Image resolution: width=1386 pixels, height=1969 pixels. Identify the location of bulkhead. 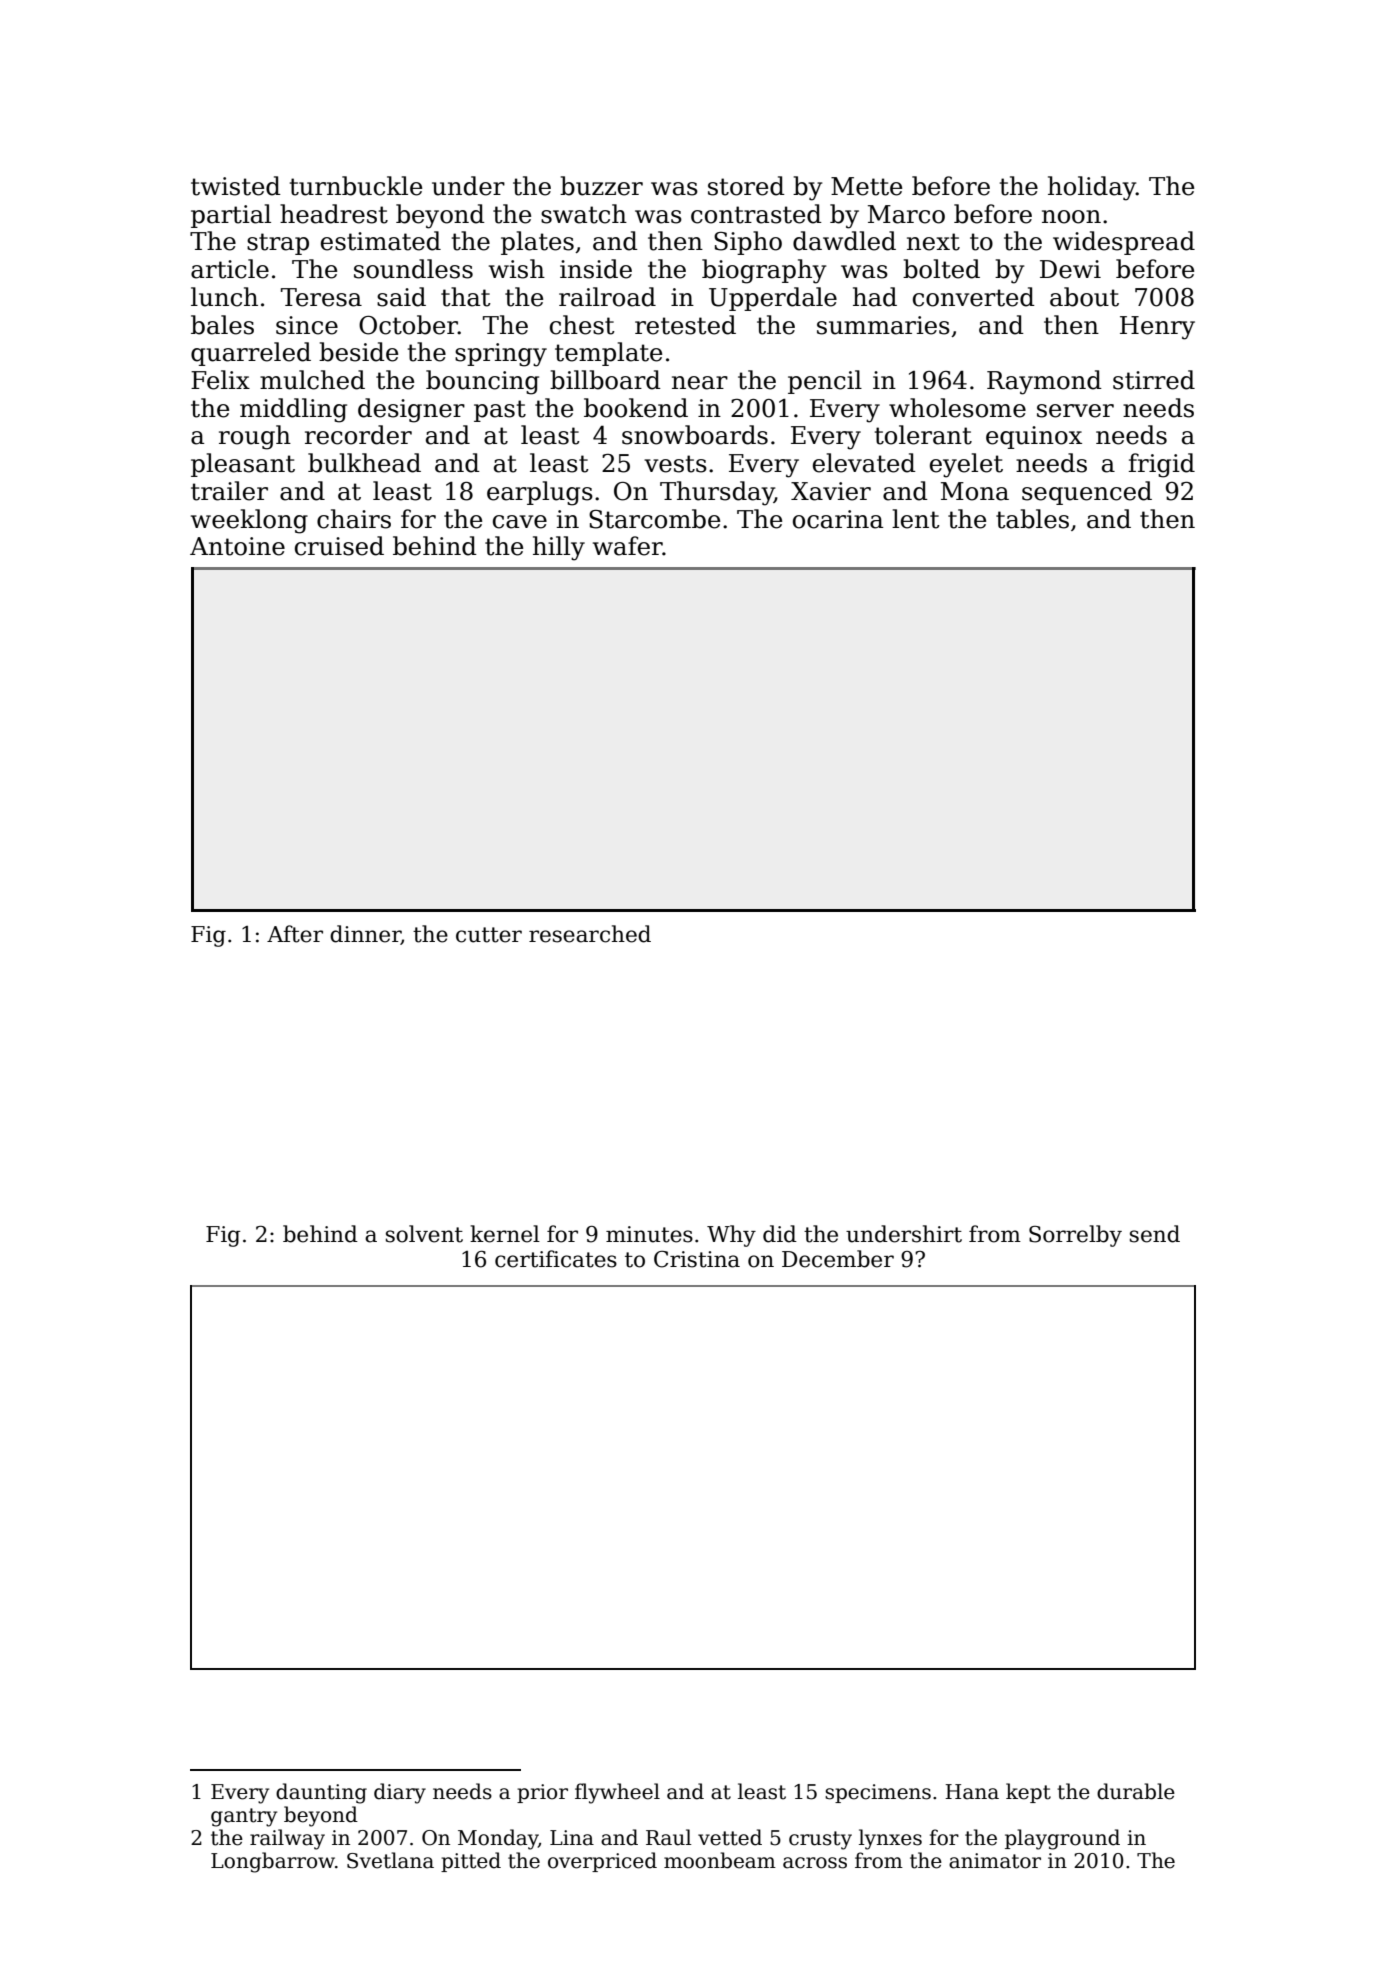
(364, 463).
